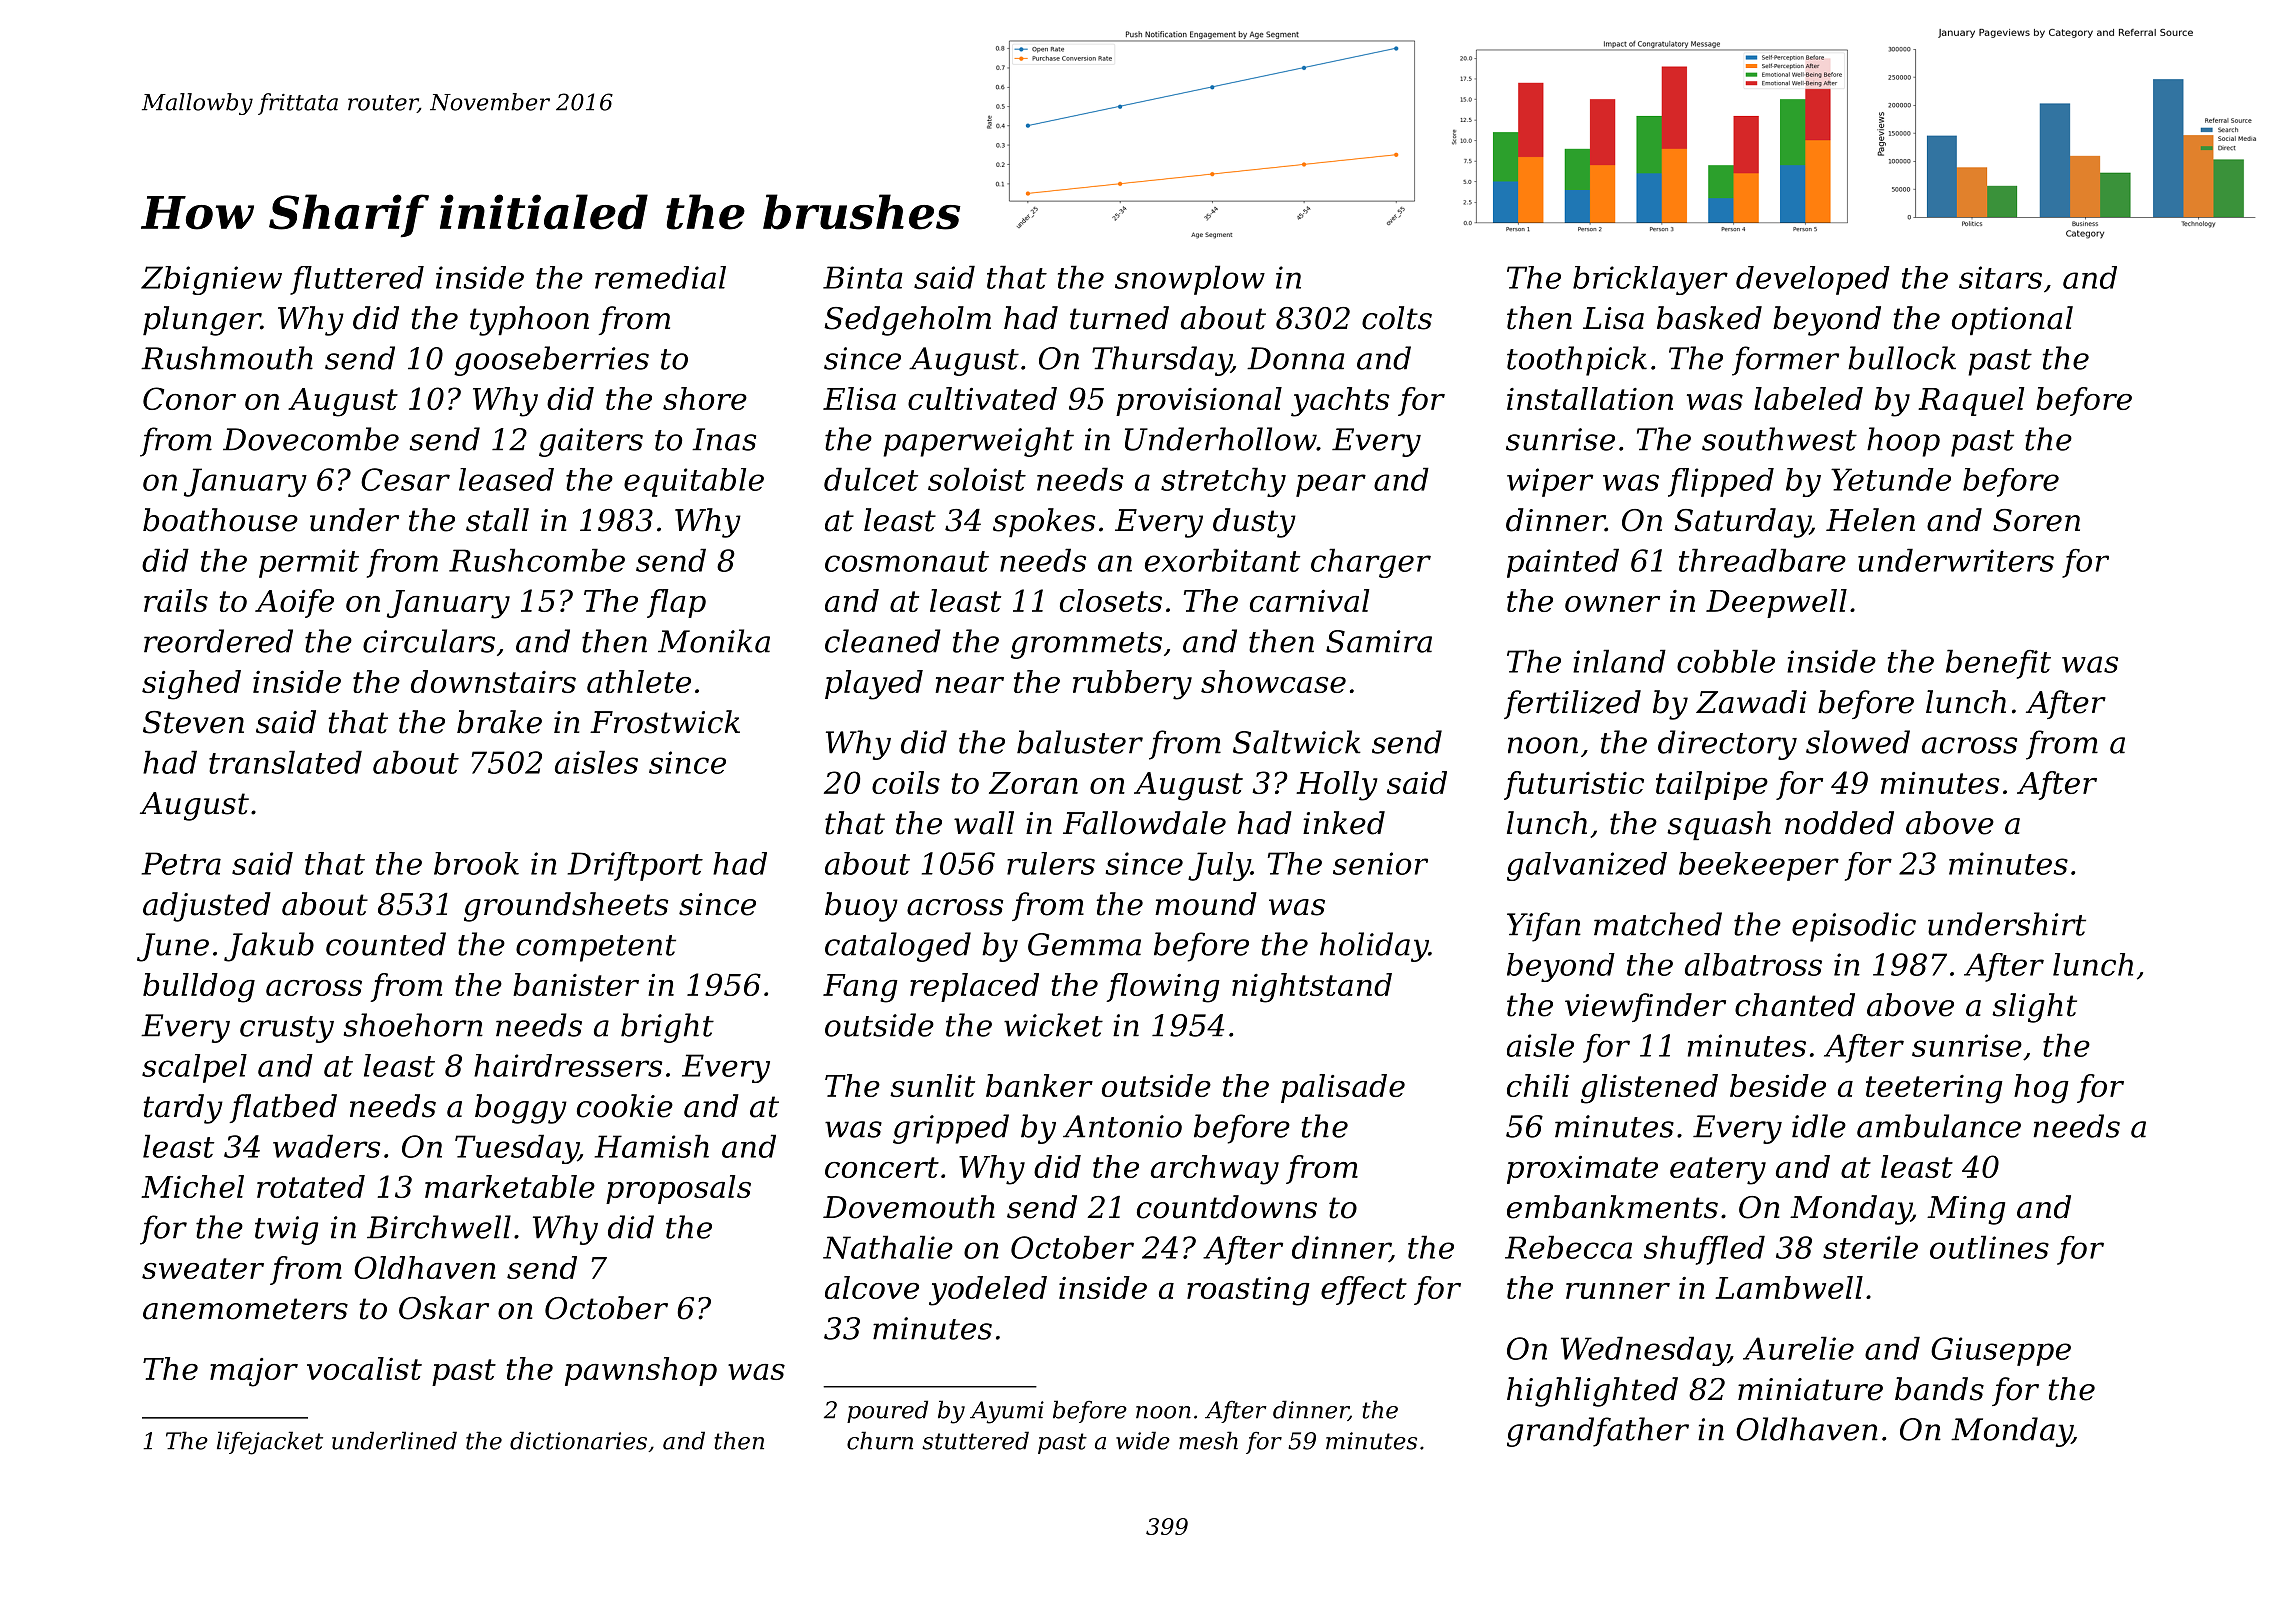 This screenshot has height=1620, width=2292. Describe the element at coordinates (2034, 1008) in the screenshot. I see `slight` at that location.
